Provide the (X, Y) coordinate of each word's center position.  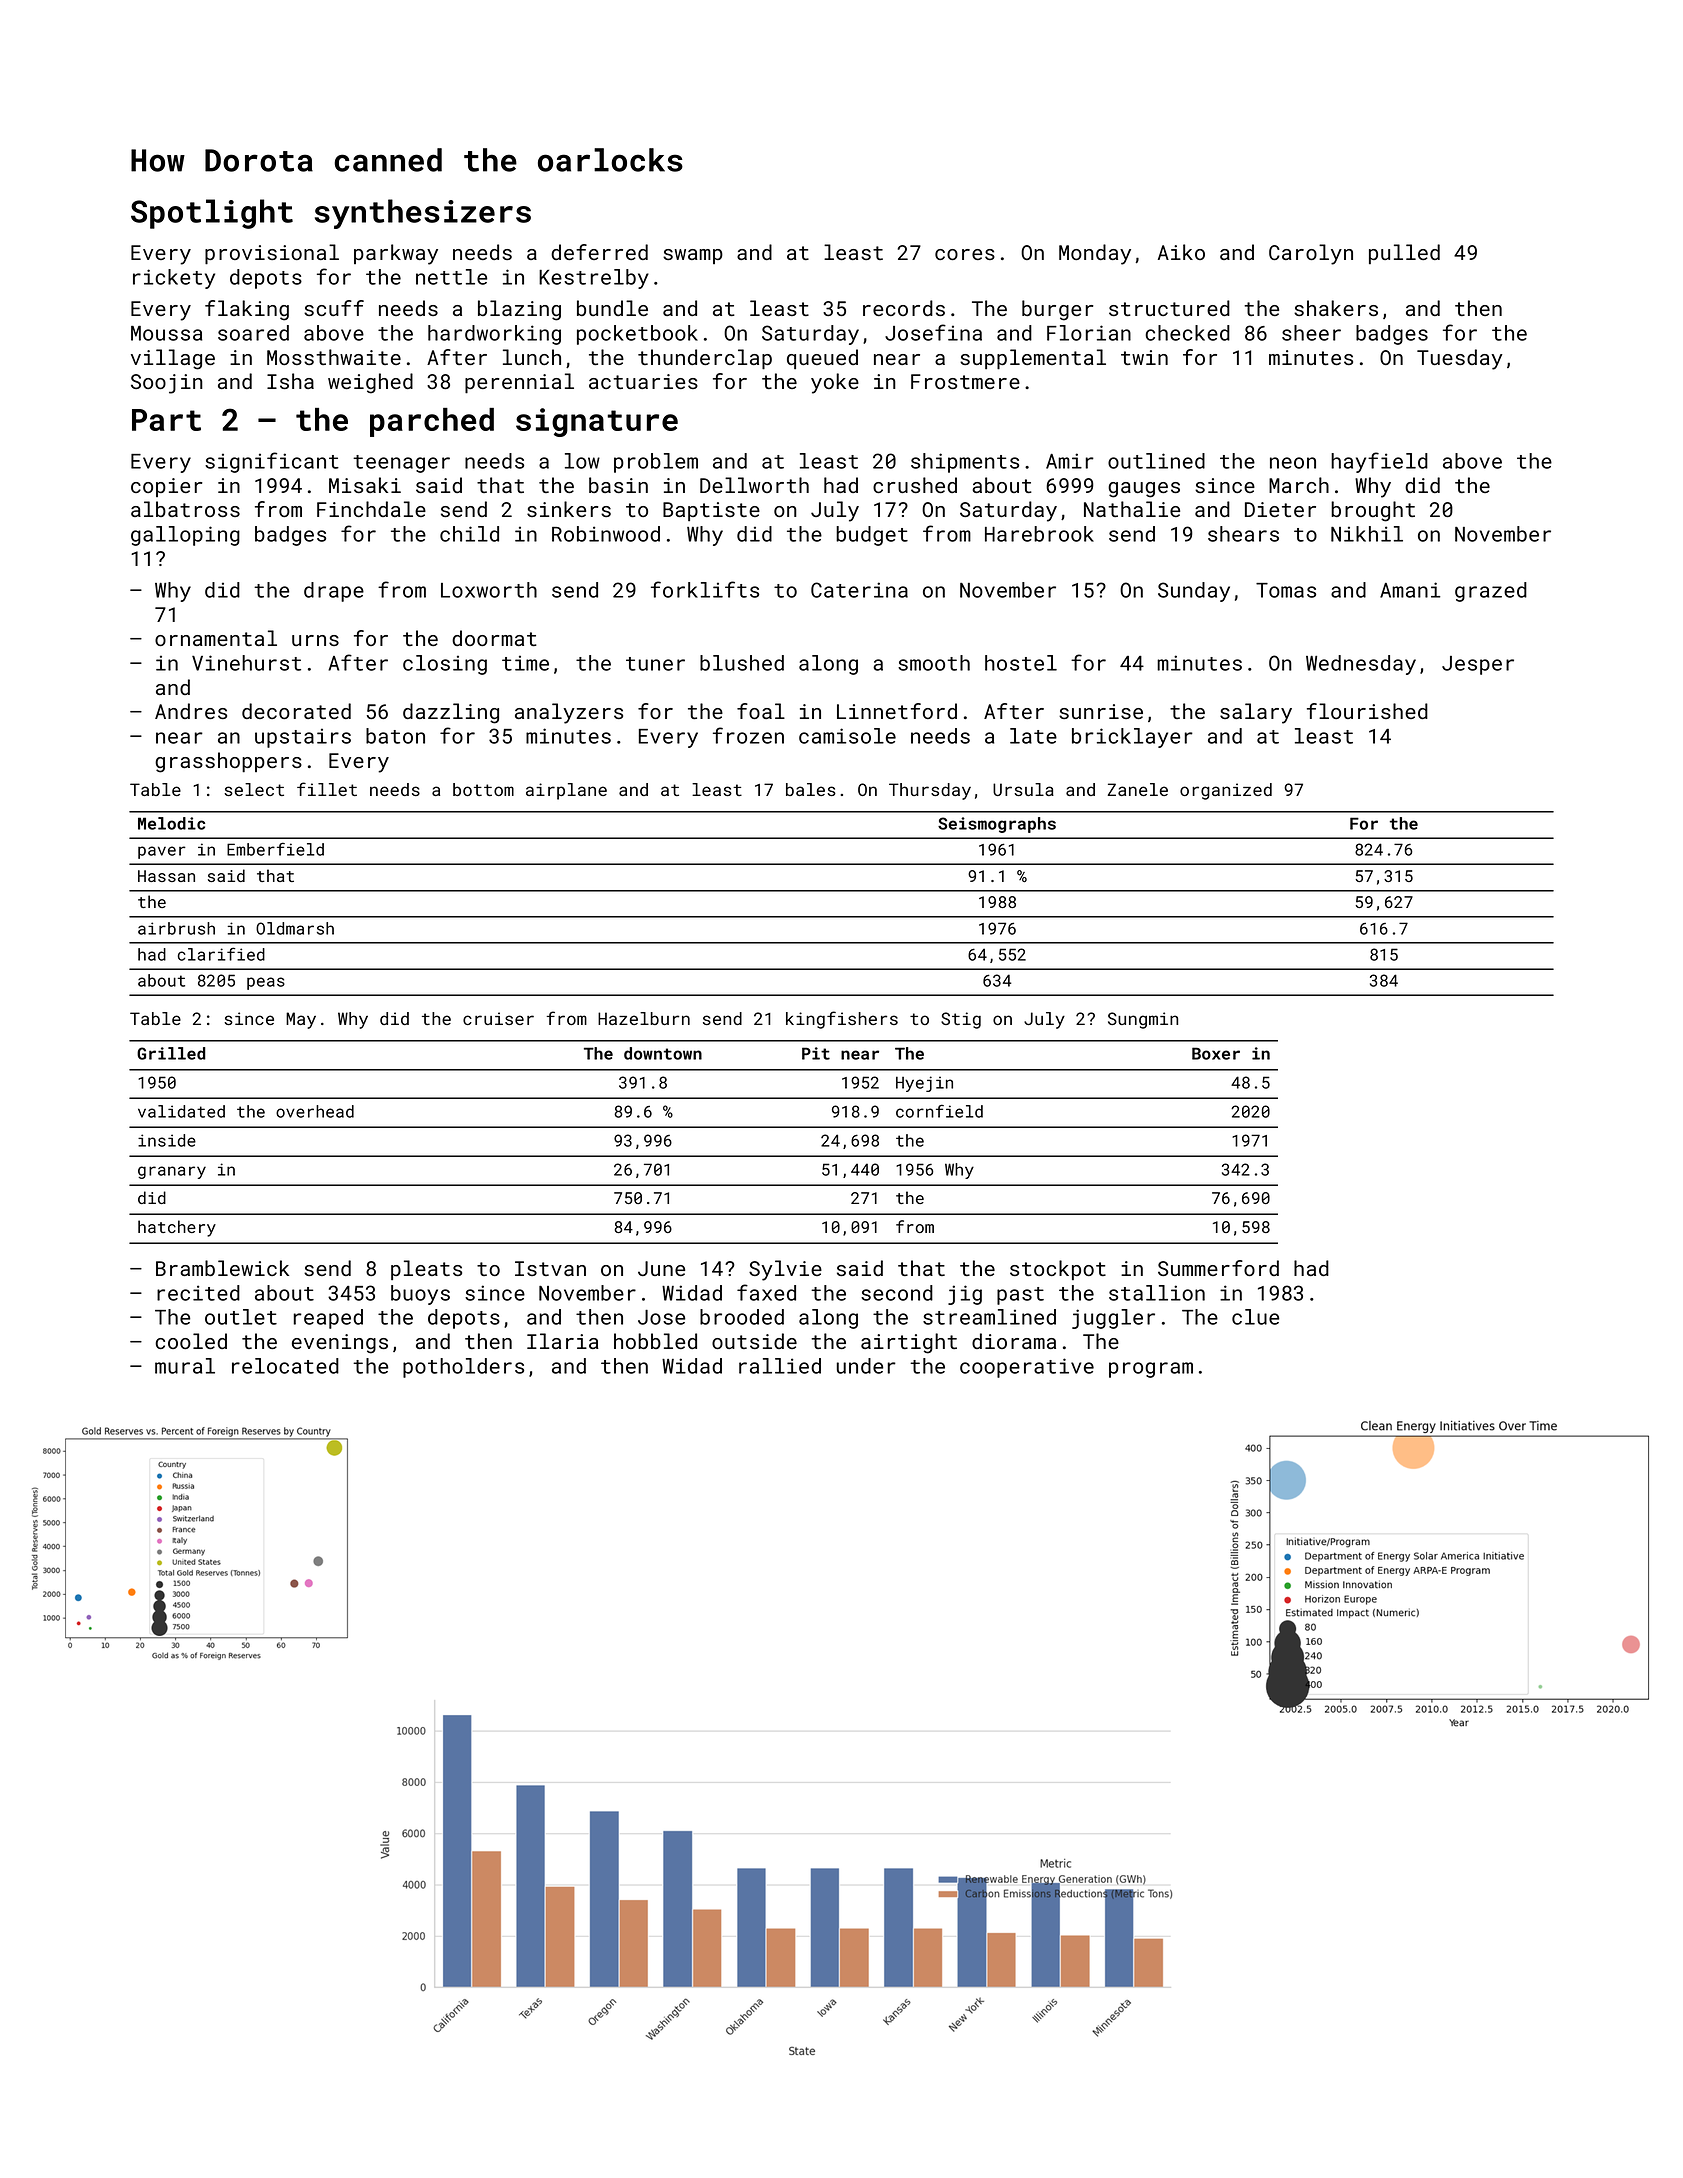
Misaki (365, 485)
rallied (780, 1366)
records (904, 308)
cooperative (1027, 1368)
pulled (1404, 254)
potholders (463, 1368)
